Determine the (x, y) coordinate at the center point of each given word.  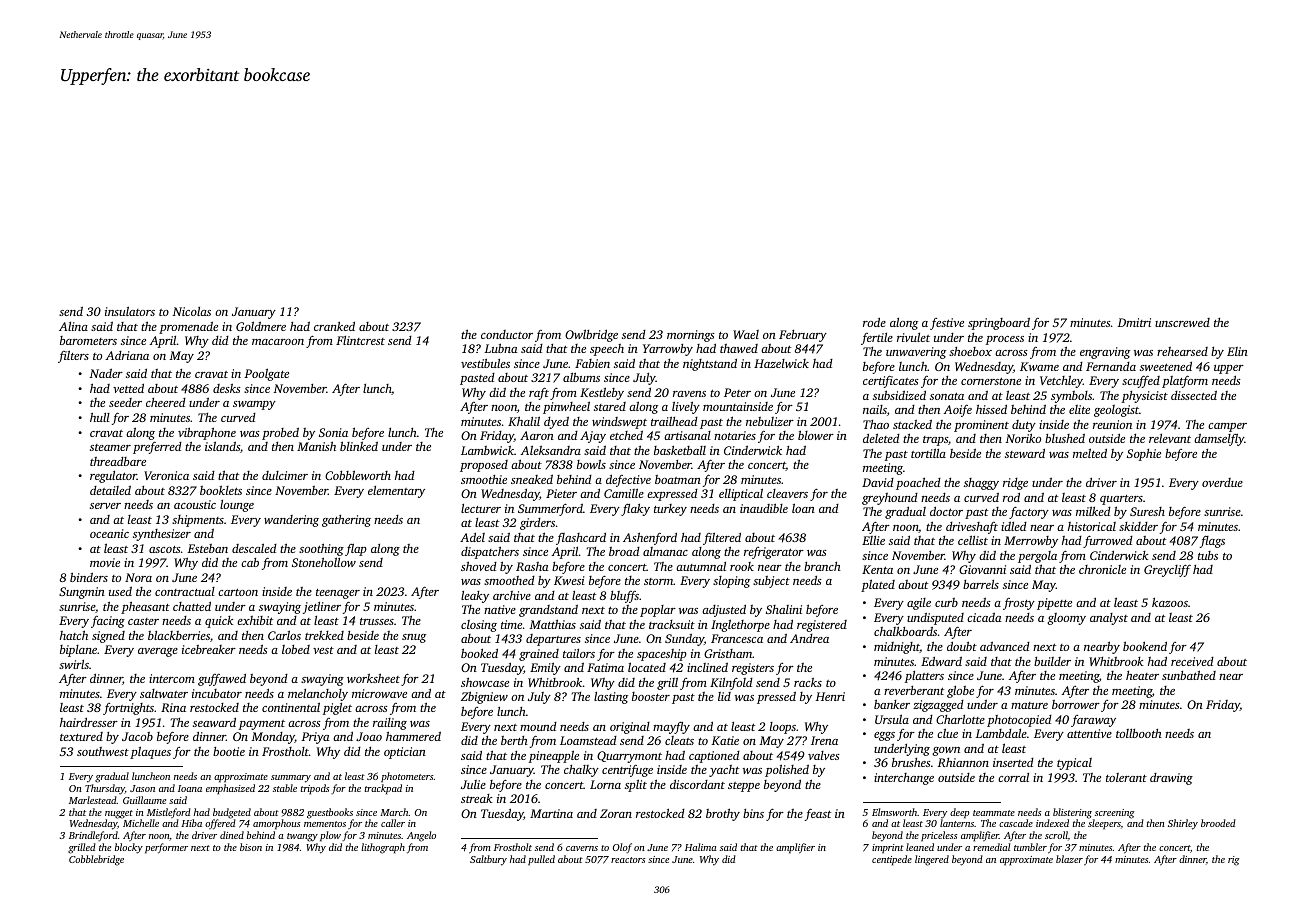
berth (514, 740)
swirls (74, 664)
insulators (130, 311)
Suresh (1147, 511)
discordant (697, 784)
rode (874, 322)
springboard (999, 323)
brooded (1218, 823)
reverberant (914, 690)
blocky (129, 848)
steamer (110, 447)
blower (816, 435)
